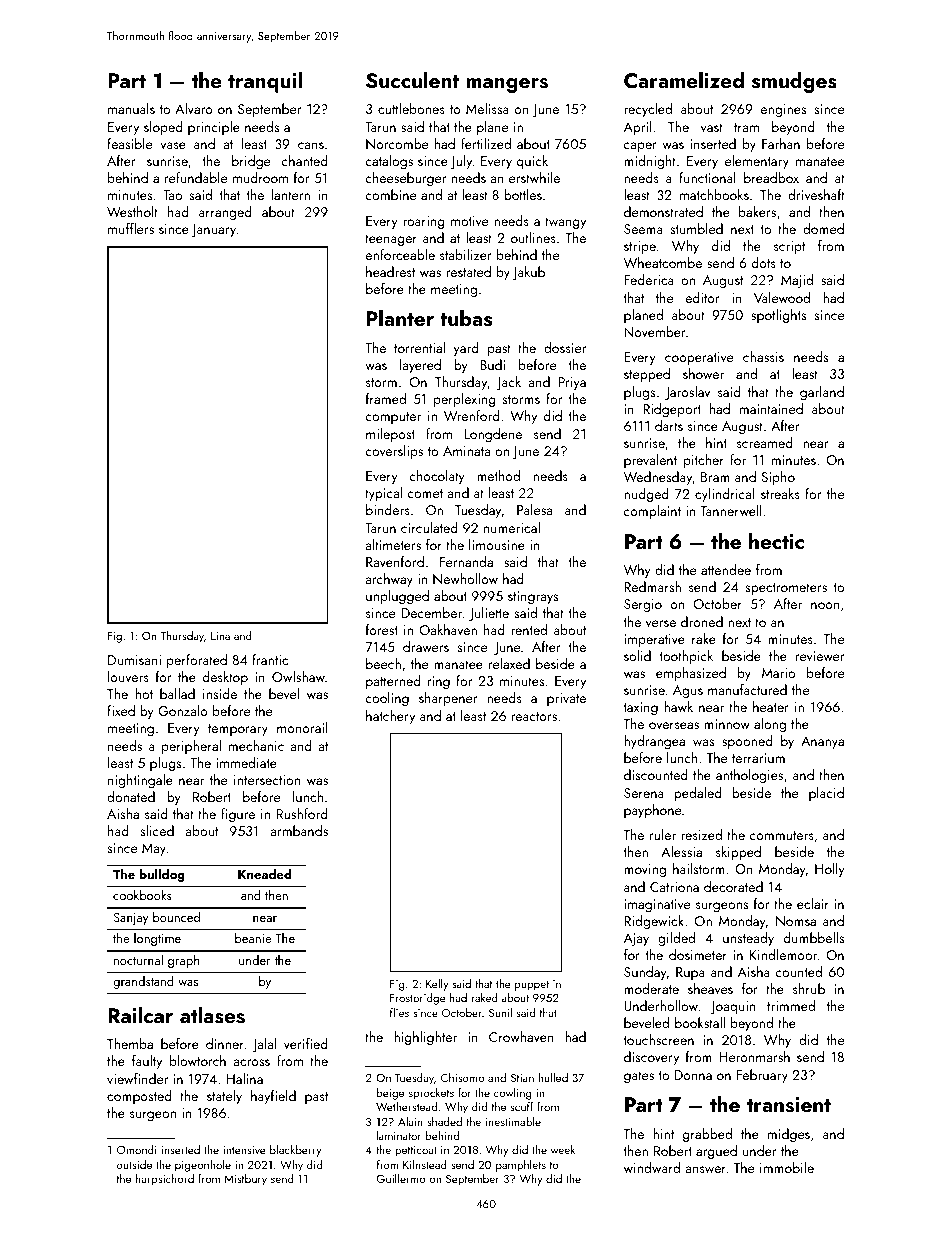  Describe the element at coordinates (684, 80) in the screenshot. I see `Caramelized` at that location.
